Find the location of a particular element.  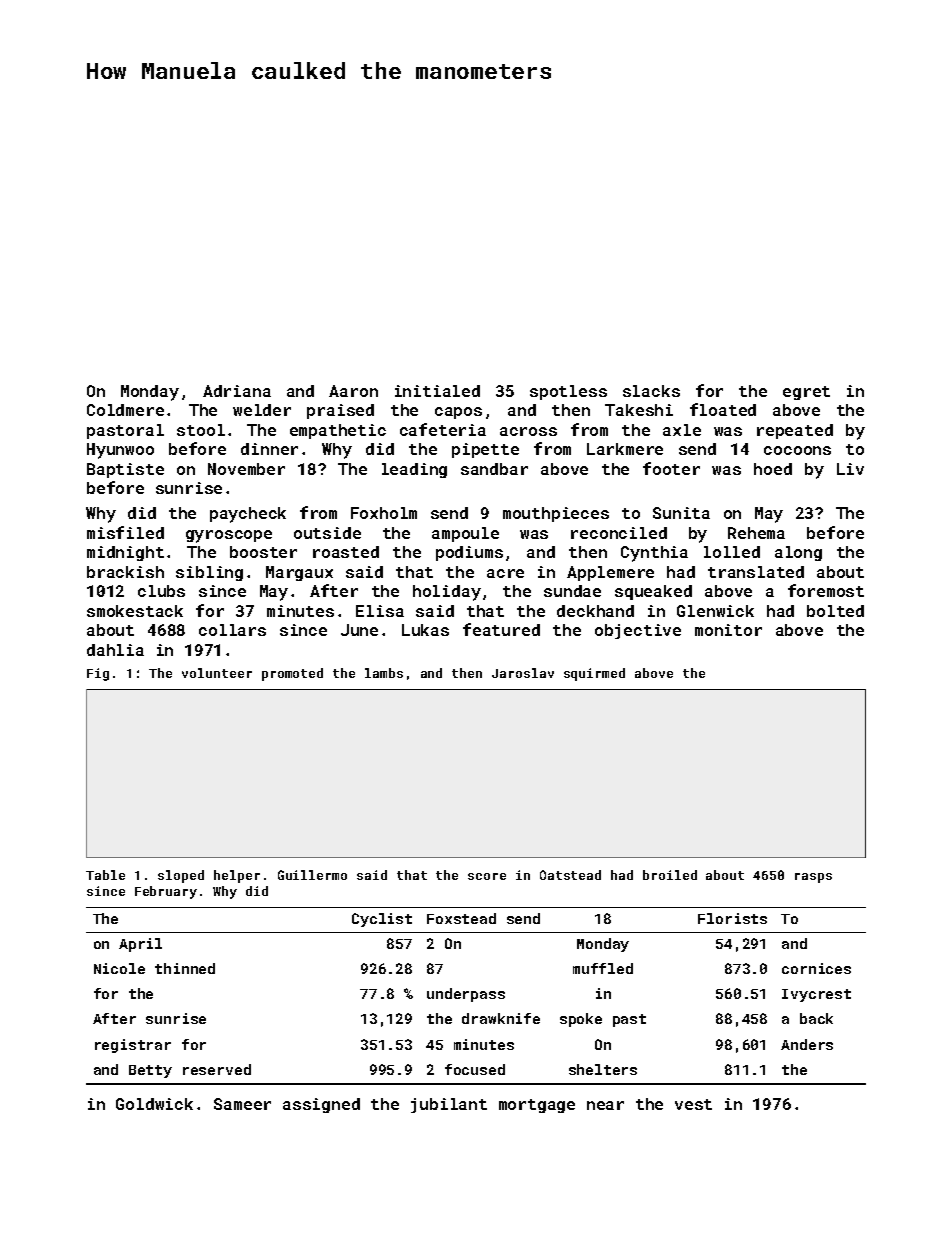

Sameer is located at coordinates (242, 1104).
